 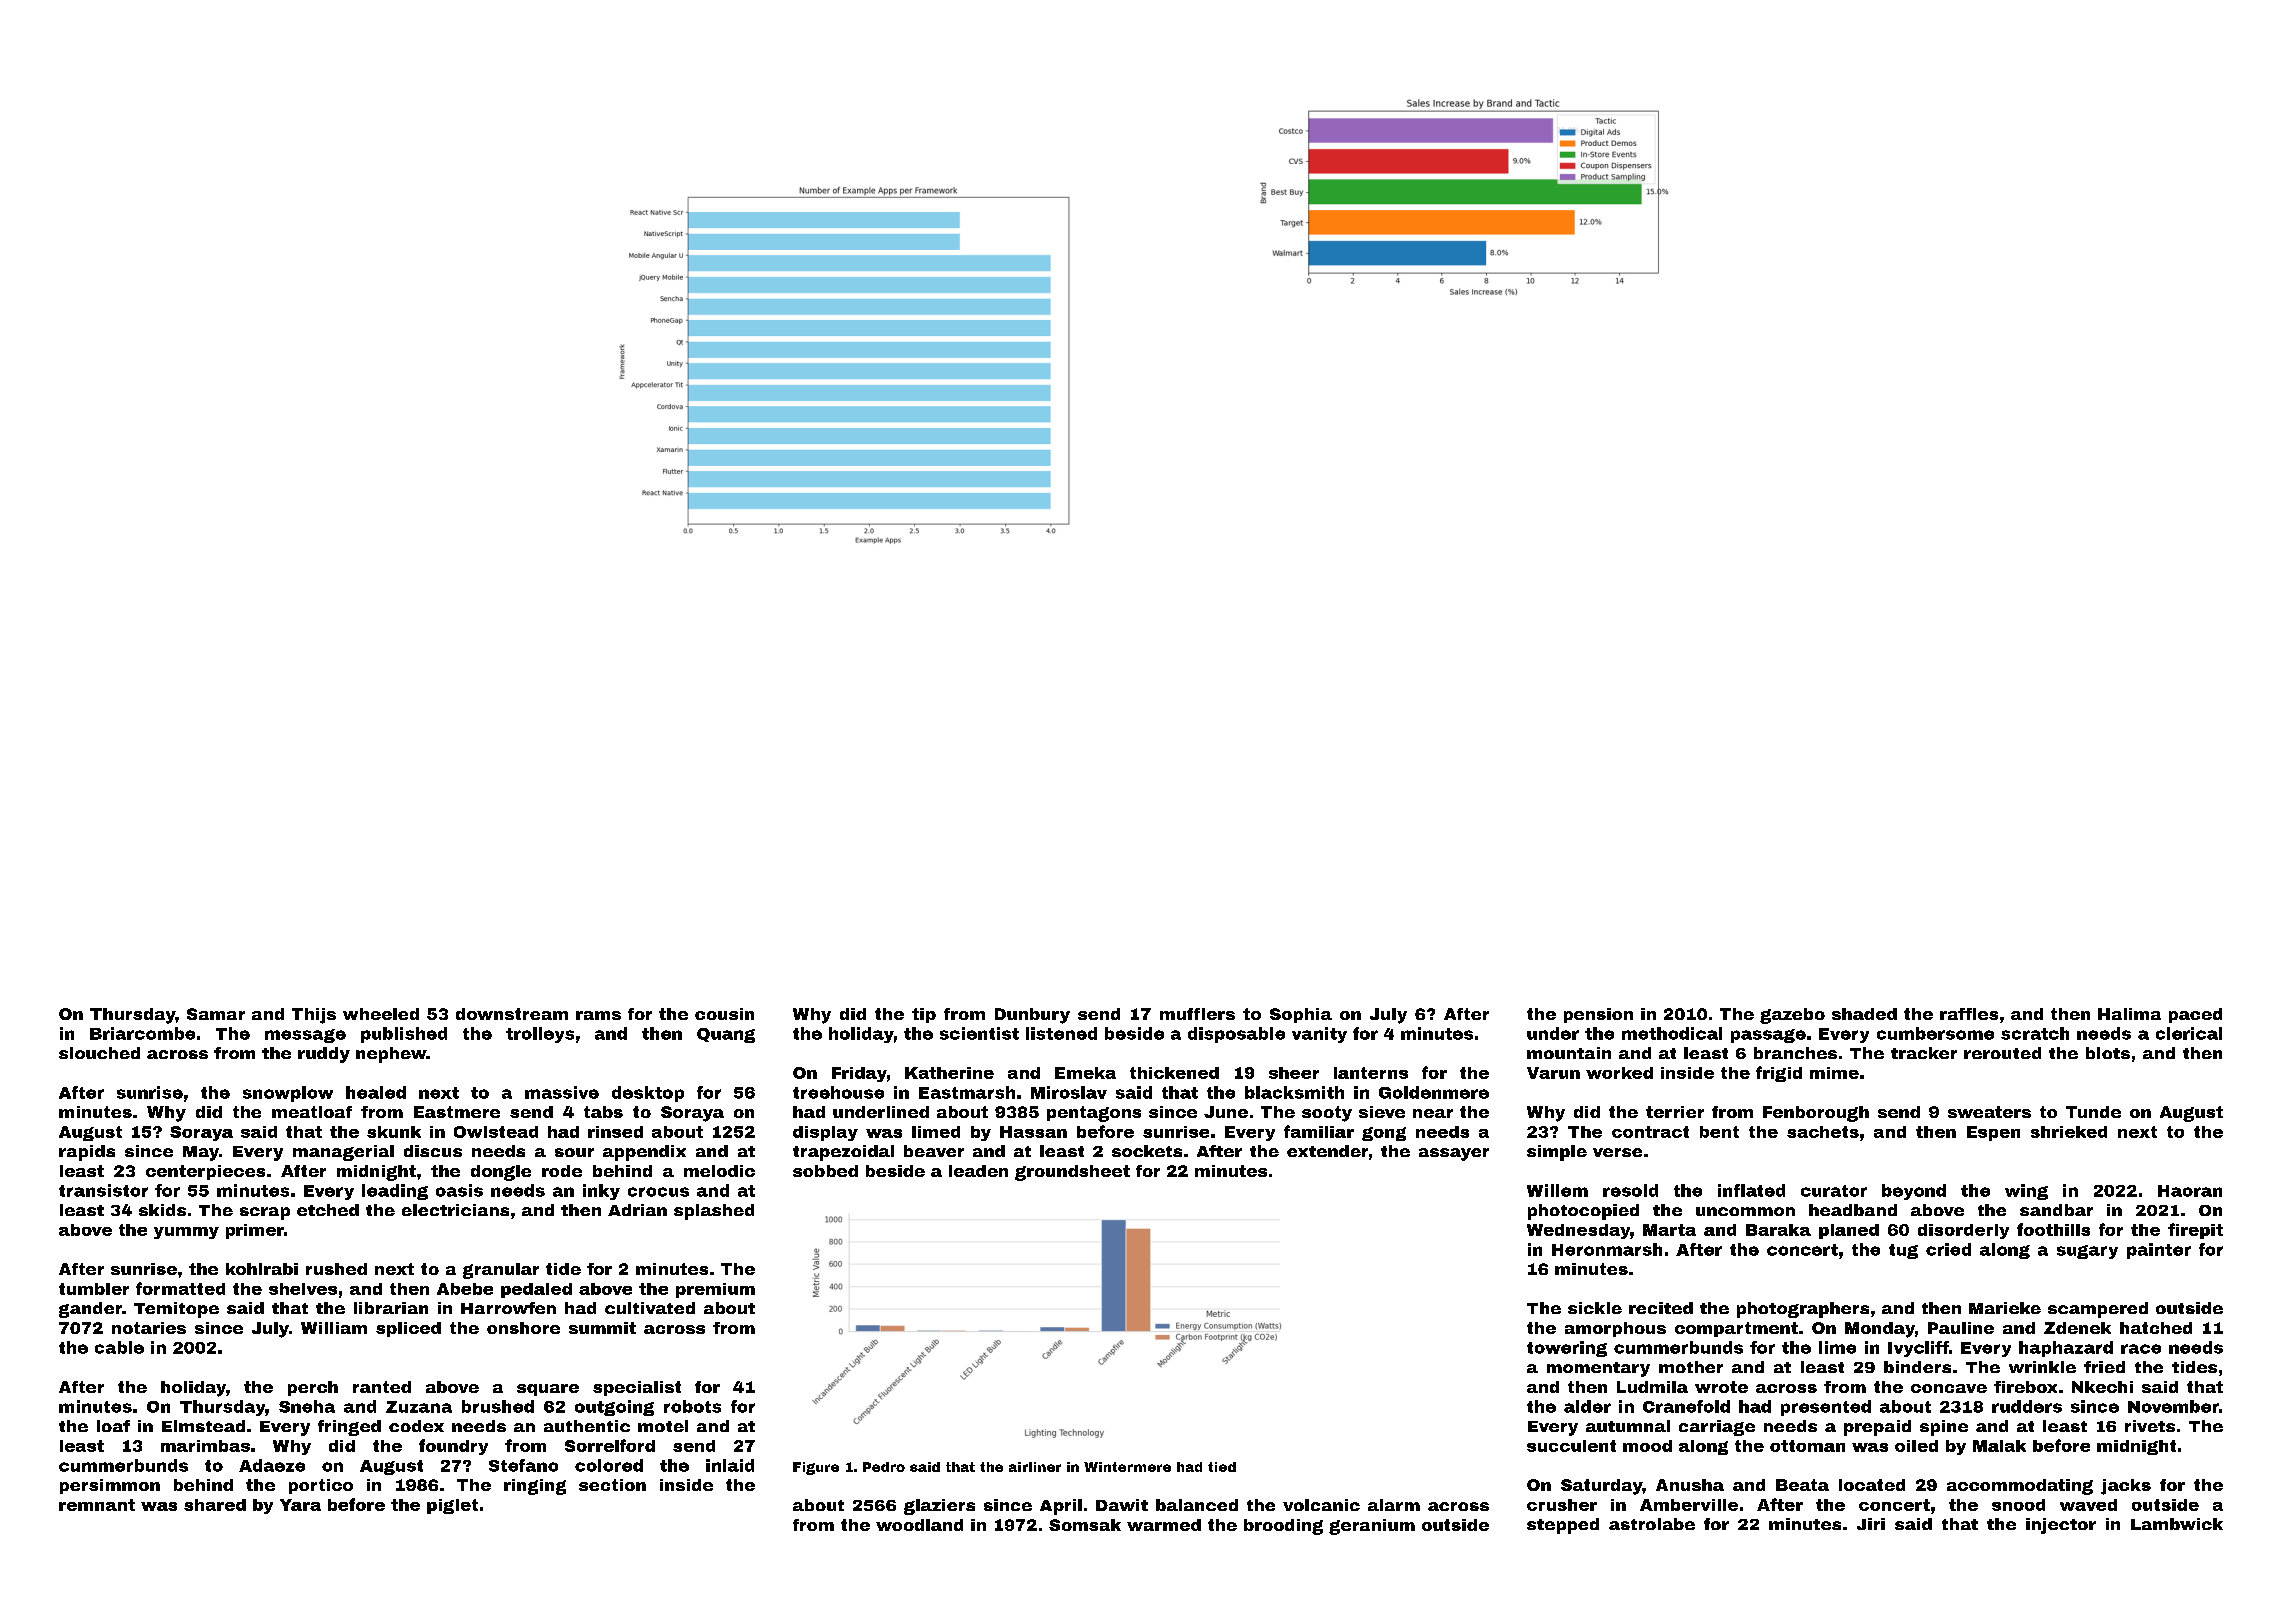 I want to click on skids, so click(x=162, y=1210).
